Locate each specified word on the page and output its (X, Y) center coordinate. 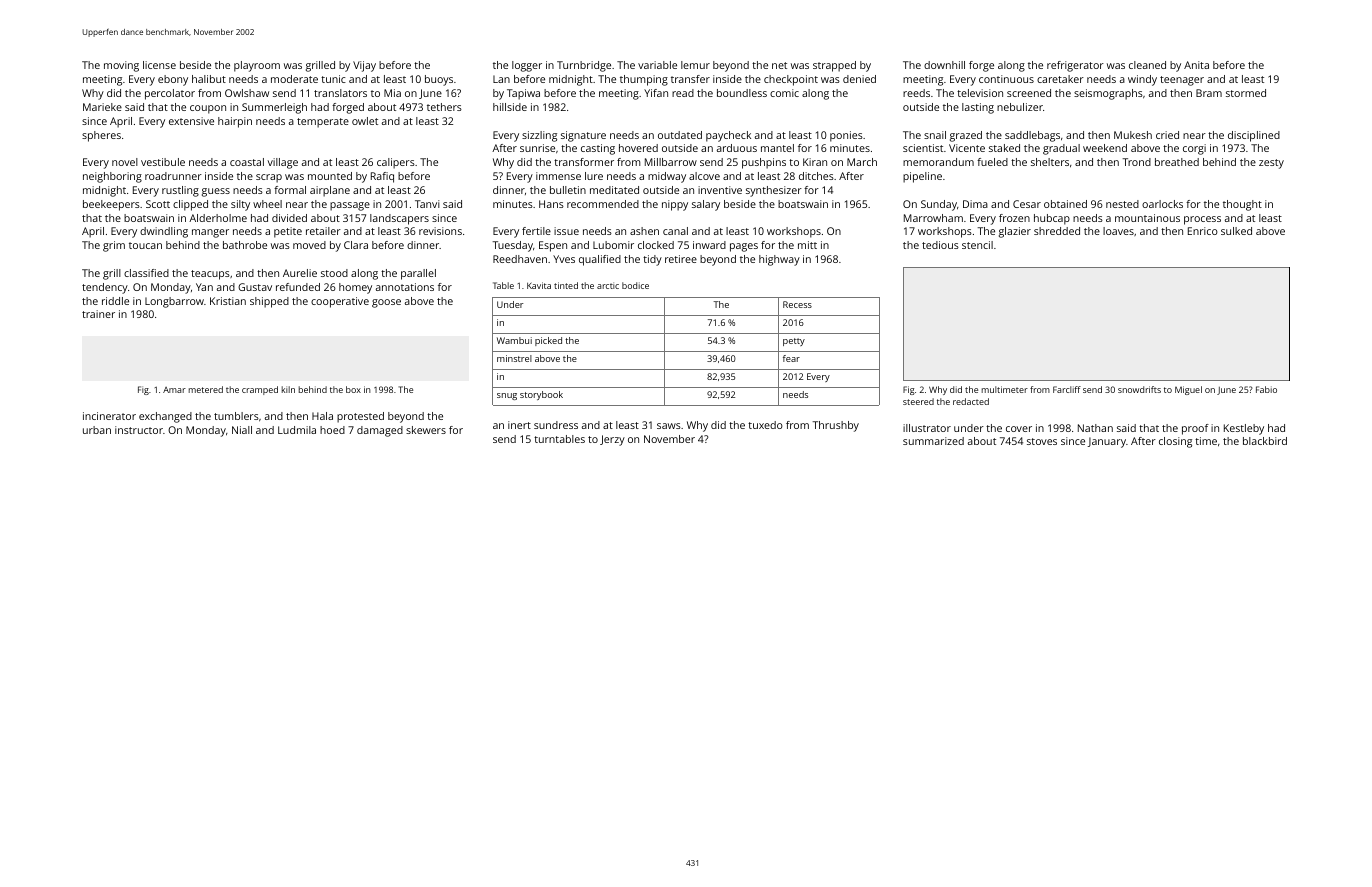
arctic (608, 285)
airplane (330, 191)
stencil (977, 245)
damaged (380, 431)
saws (669, 426)
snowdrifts (1139, 389)
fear (791, 358)
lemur (695, 65)
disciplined (1254, 136)
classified (146, 273)
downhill (944, 65)
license (159, 65)
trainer (98, 314)
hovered (638, 148)
